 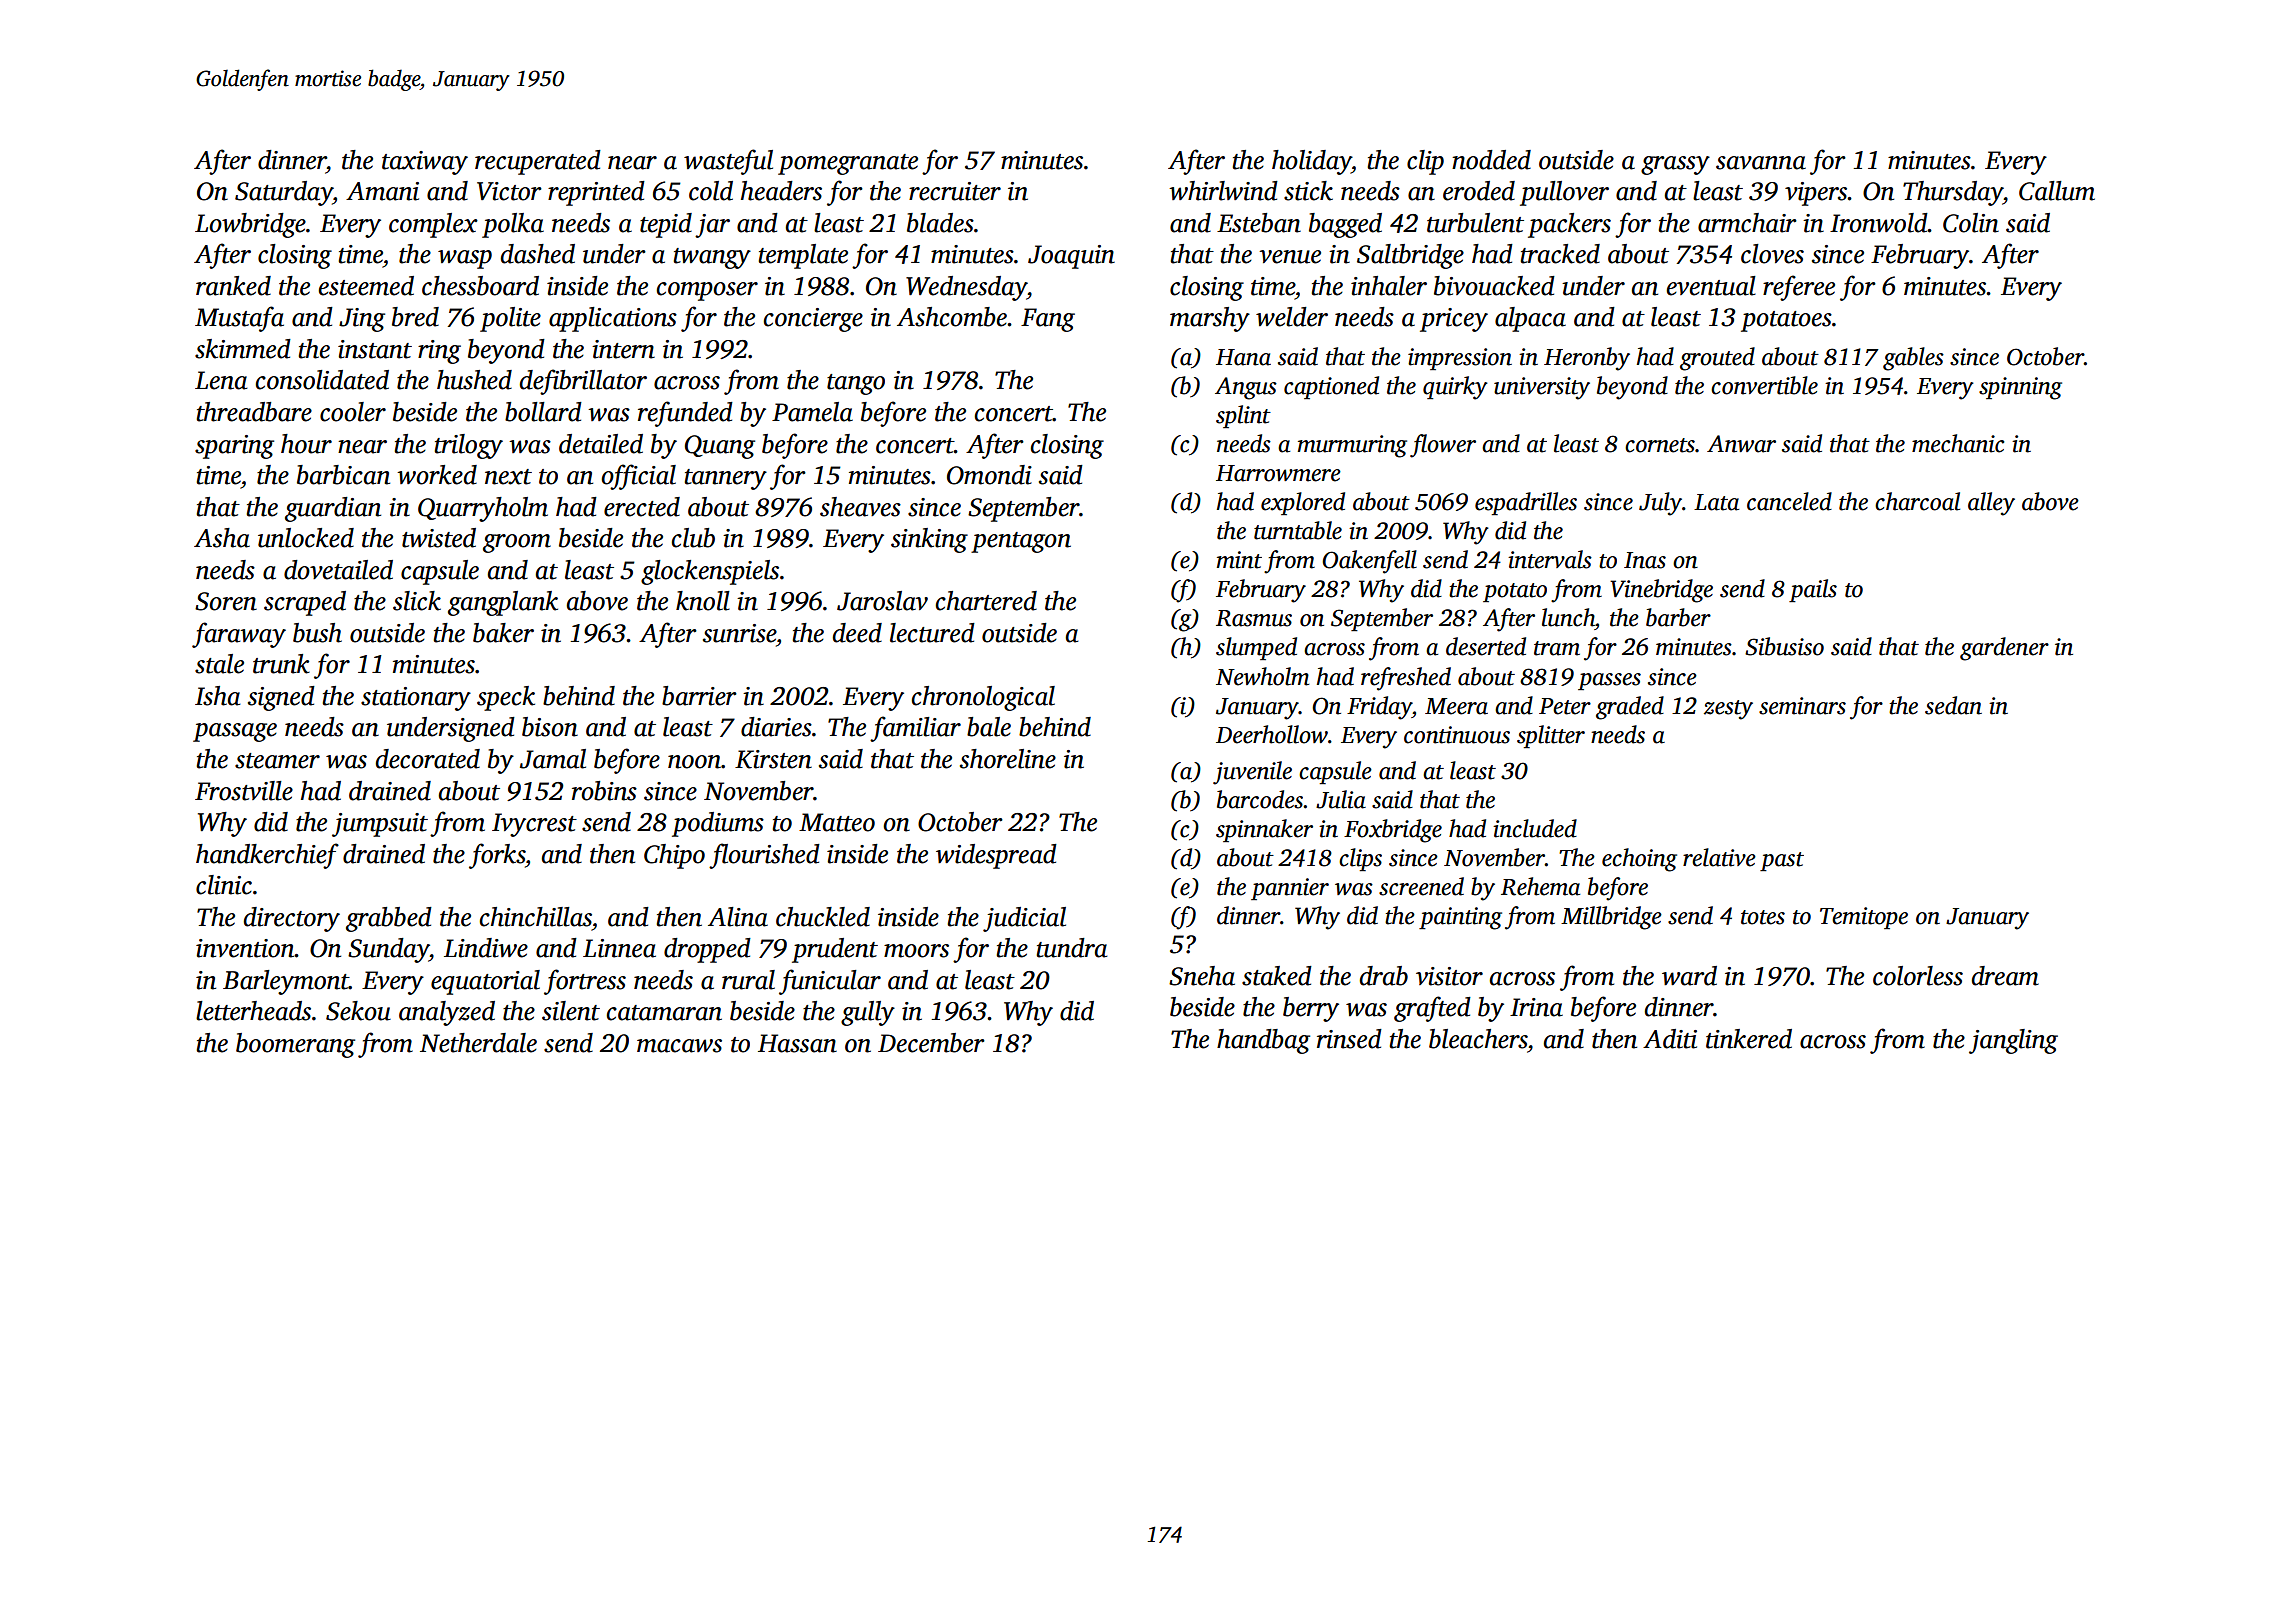 What do you see at coordinates (848, 164) in the image?
I see `pomegranate` at bounding box center [848, 164].
